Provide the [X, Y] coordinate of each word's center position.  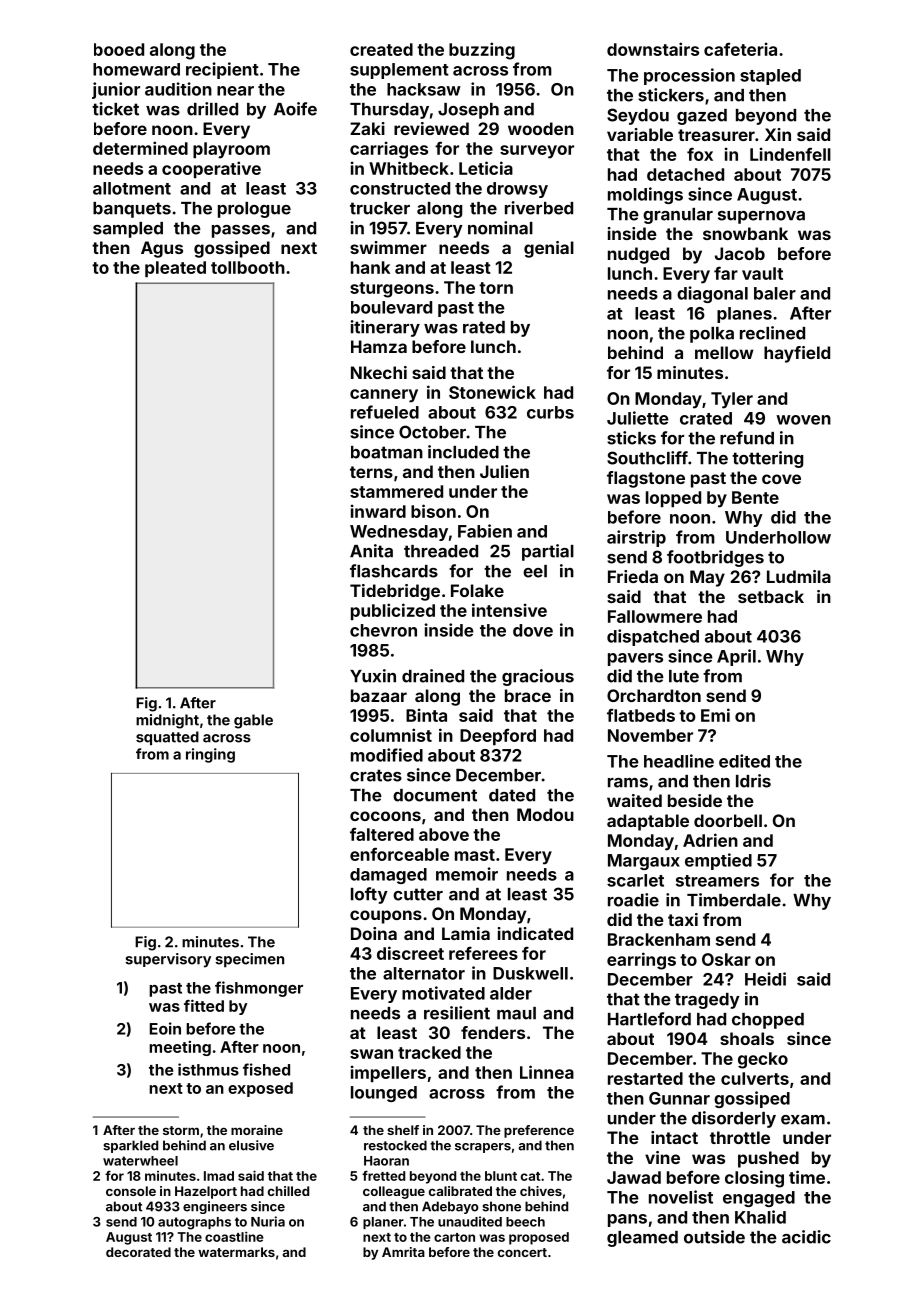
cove [781, 479]
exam [803, 1120]
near [235, 91]
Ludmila [799, 576]
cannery [384, 396]
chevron [383, 630]
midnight [167, 721]
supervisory [168, 960]
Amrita [403, 1252]
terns [371, 472]
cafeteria [740, 49]
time [807, 1177]
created [381, 49]
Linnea [547, 1072]
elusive [251, 1145]
